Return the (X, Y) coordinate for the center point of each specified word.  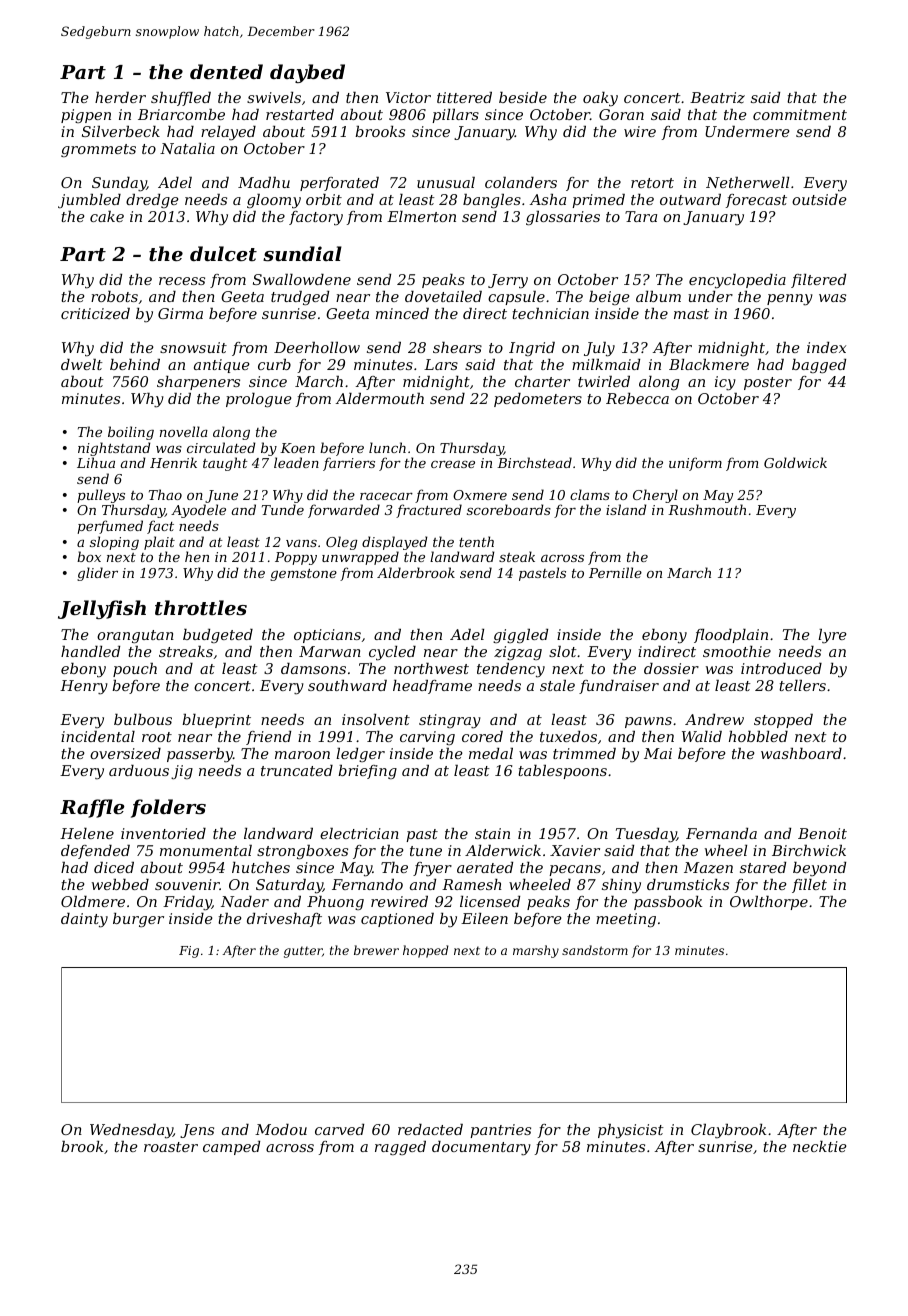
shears (457, 347)
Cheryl (655, 496)
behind (135, 364)
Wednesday (131, 1131)
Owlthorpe (769, 903)
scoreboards (509, 509)
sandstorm (595, 950)
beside (523, 97)
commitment (800, 114)
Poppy (296, 558)
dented (226, 71)
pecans (575, 870)
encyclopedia (737, 281)
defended (95, 852)
